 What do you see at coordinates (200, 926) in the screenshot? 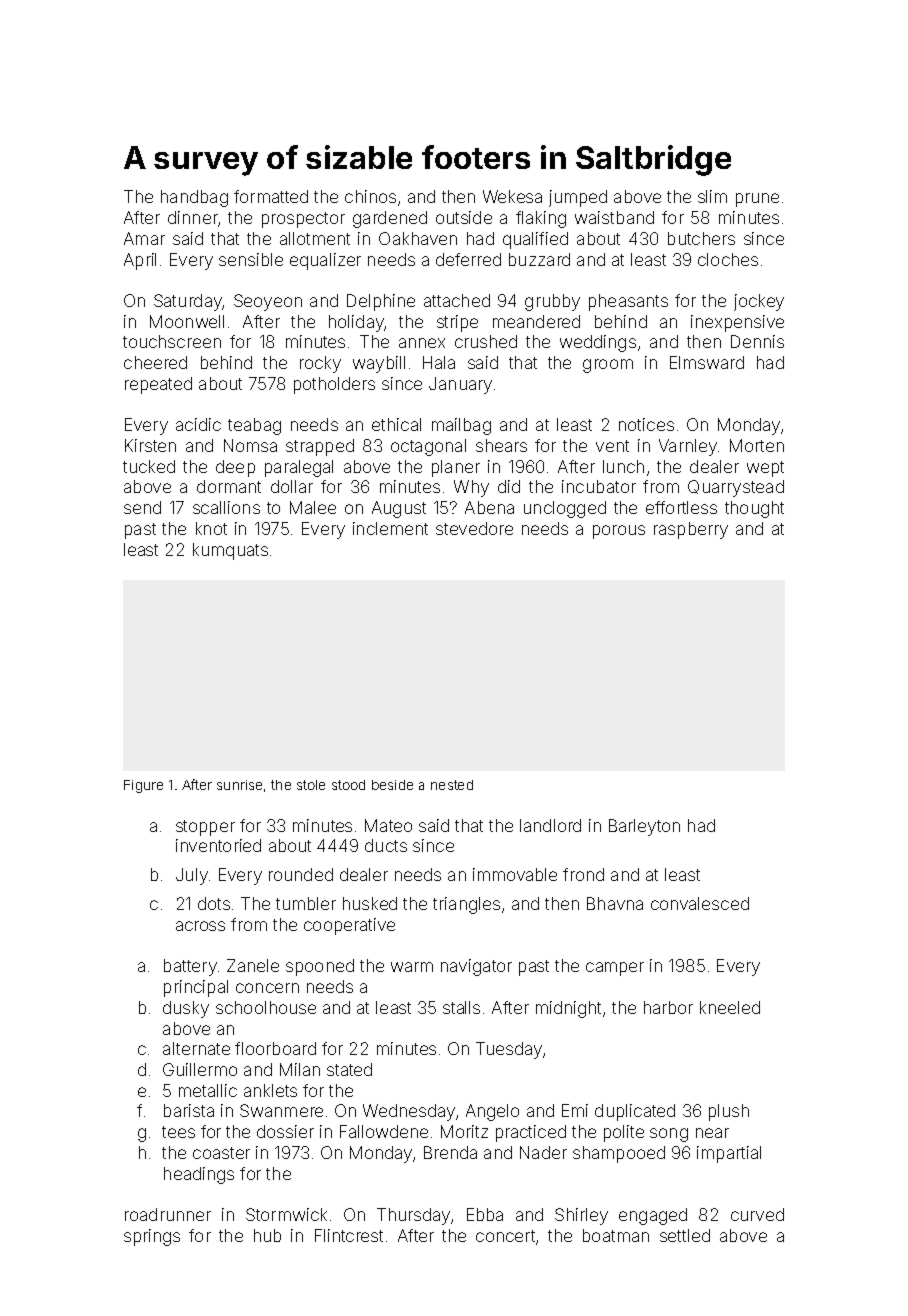
I see `across` at bounding box center [200, 926].
